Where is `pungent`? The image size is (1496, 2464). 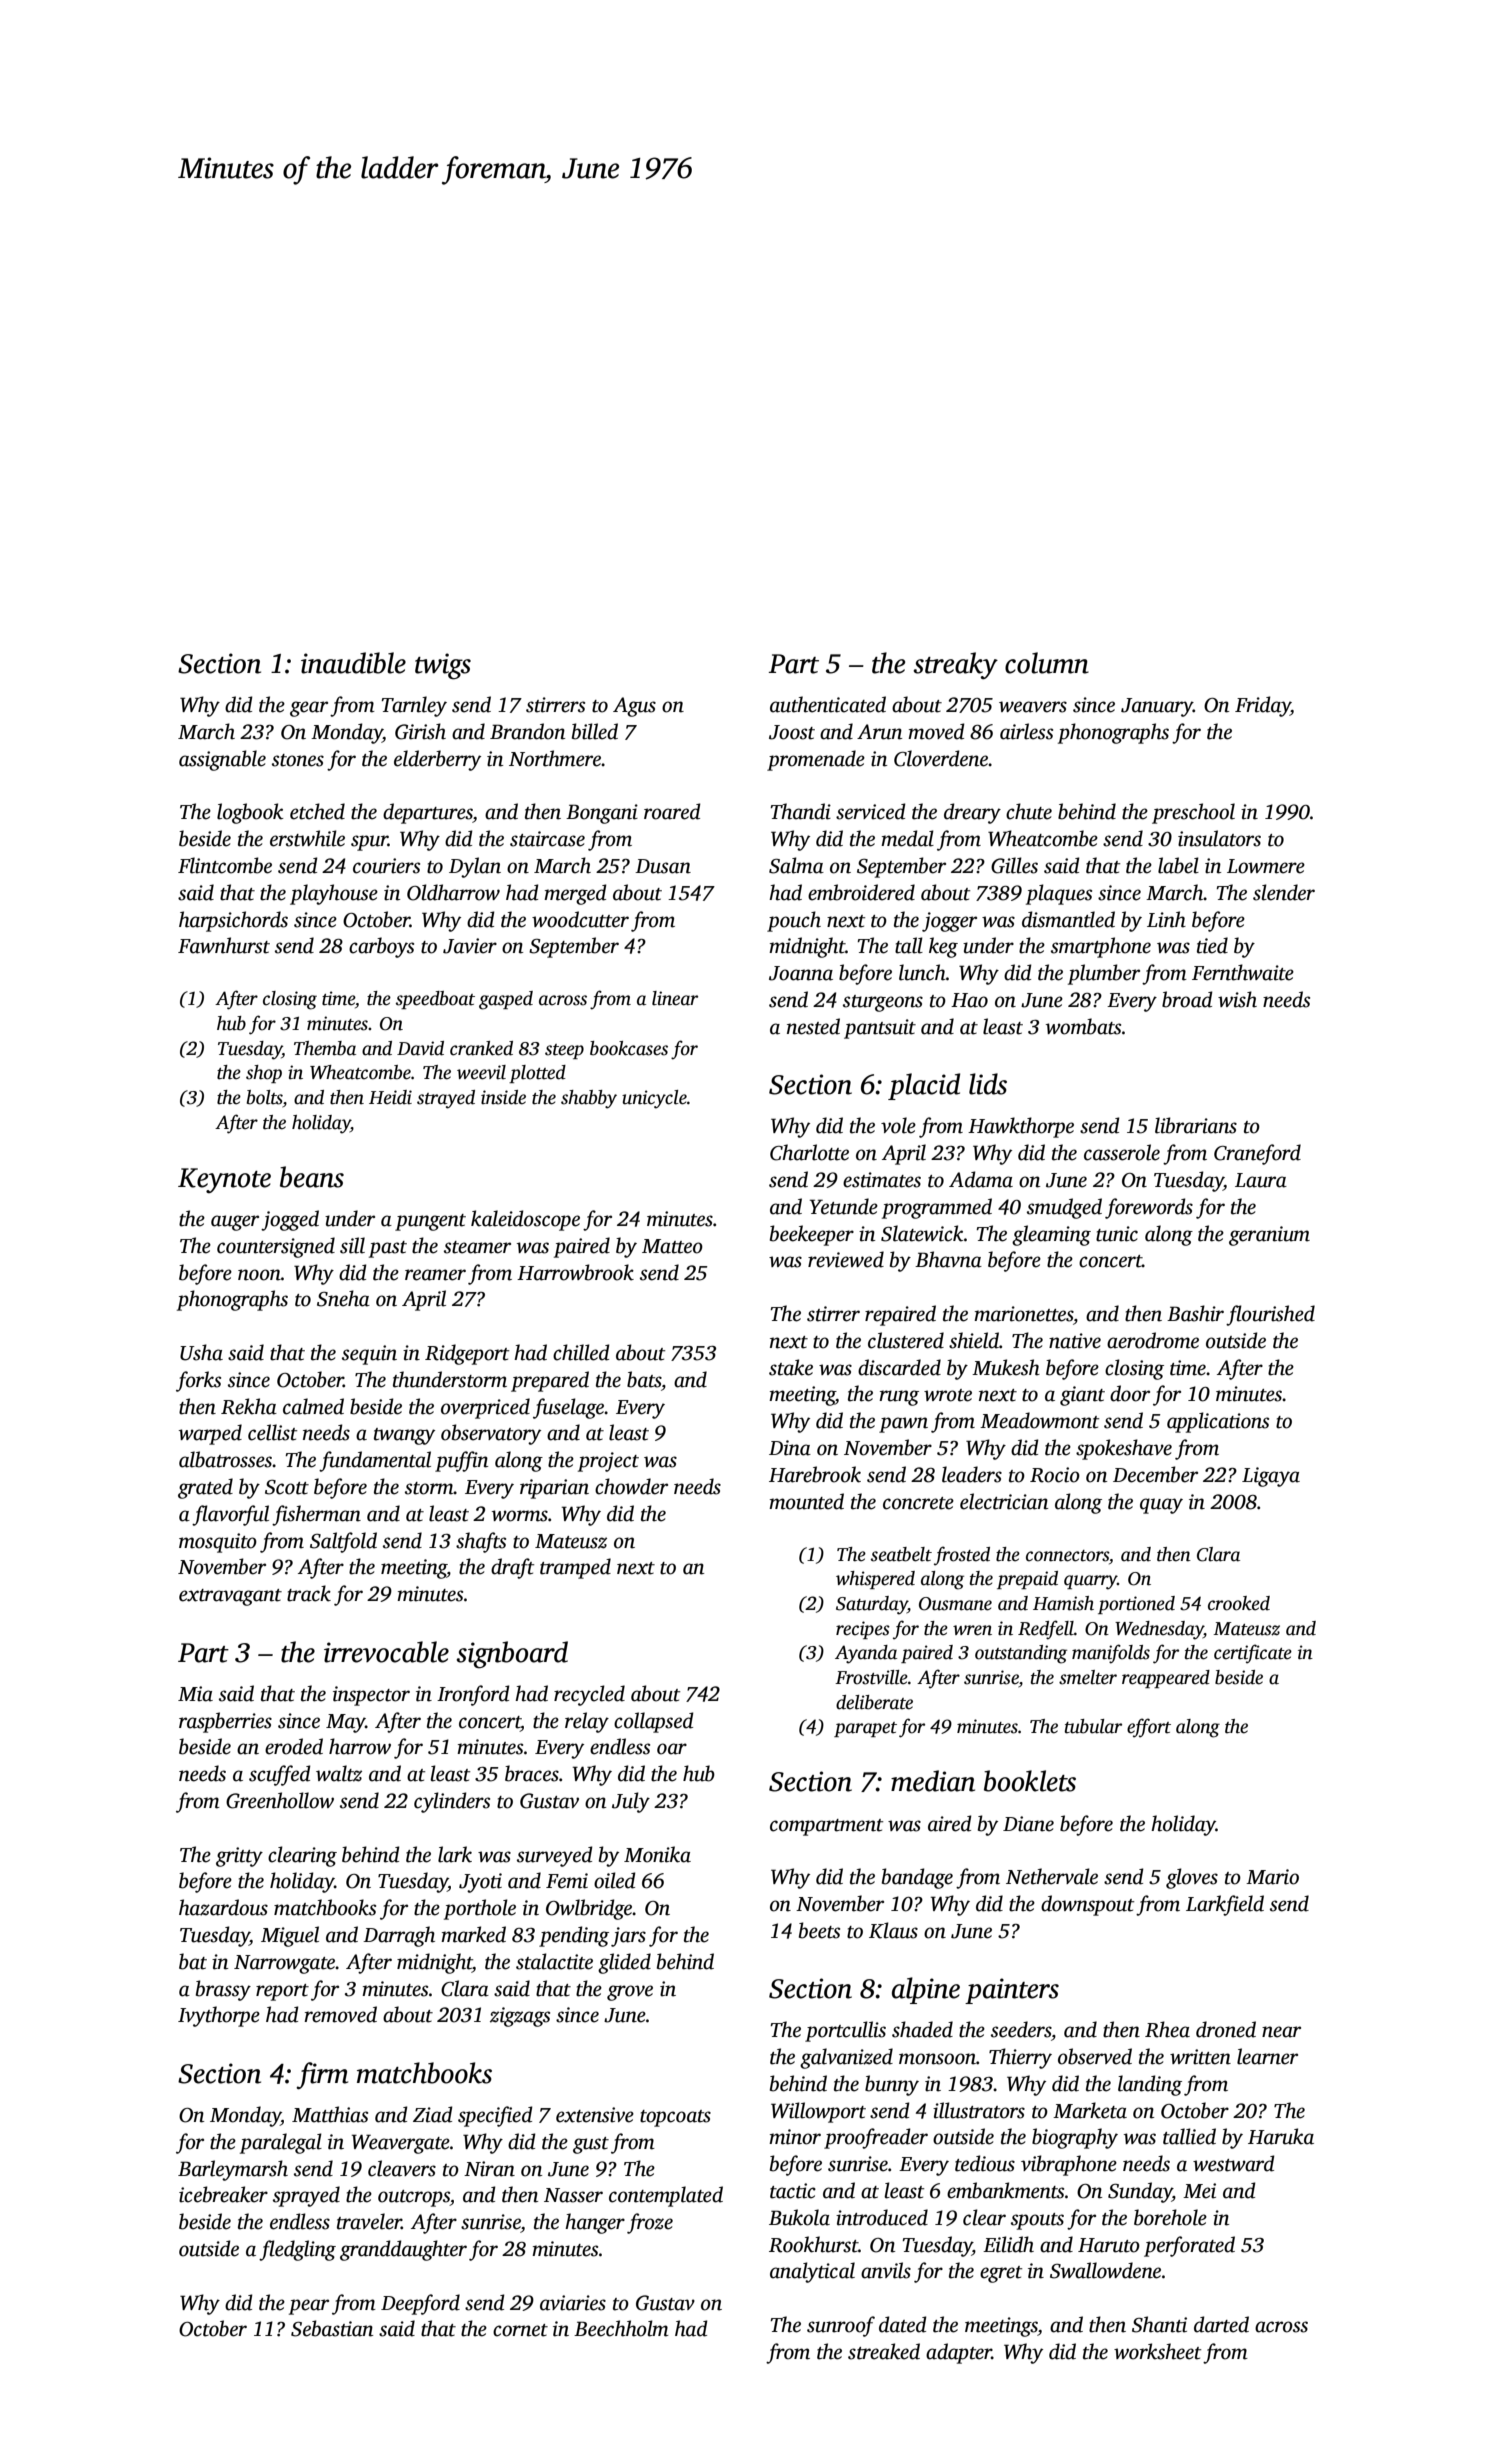
pungent is located at coordinates (430, 1222).
